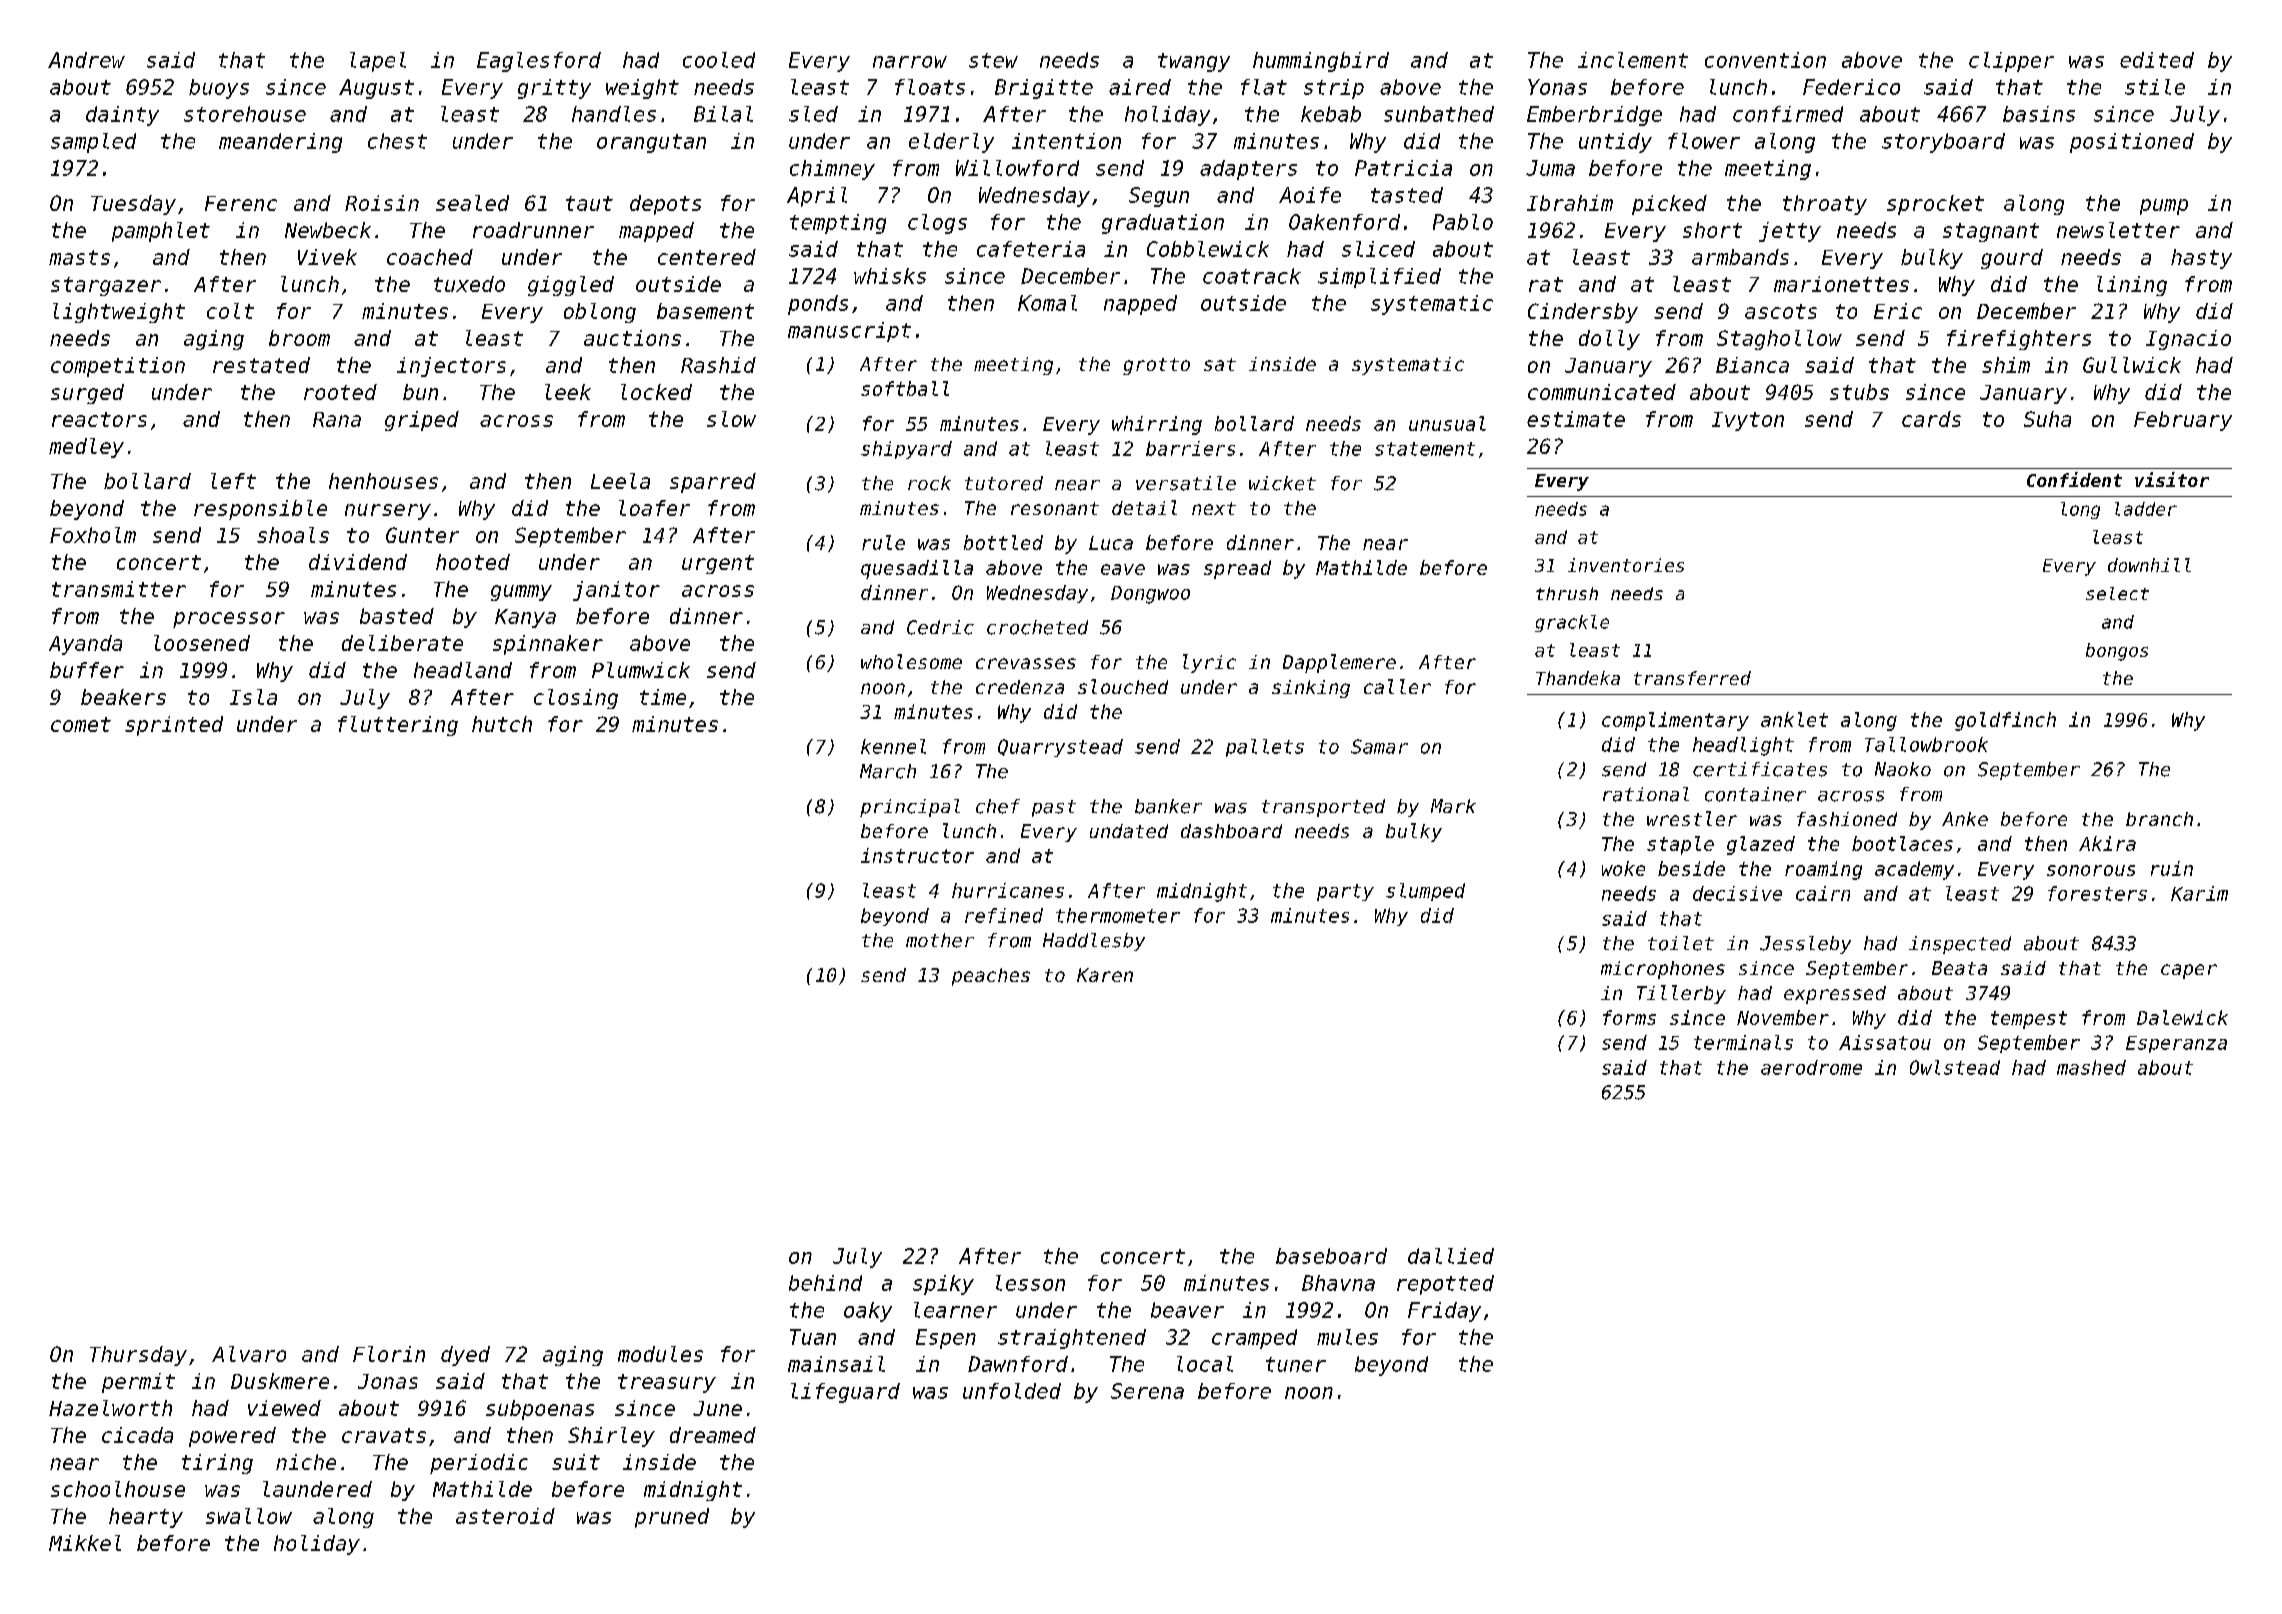  Describe the element at coordinates (620, 481) in the image. I see `Leela` at that location.
